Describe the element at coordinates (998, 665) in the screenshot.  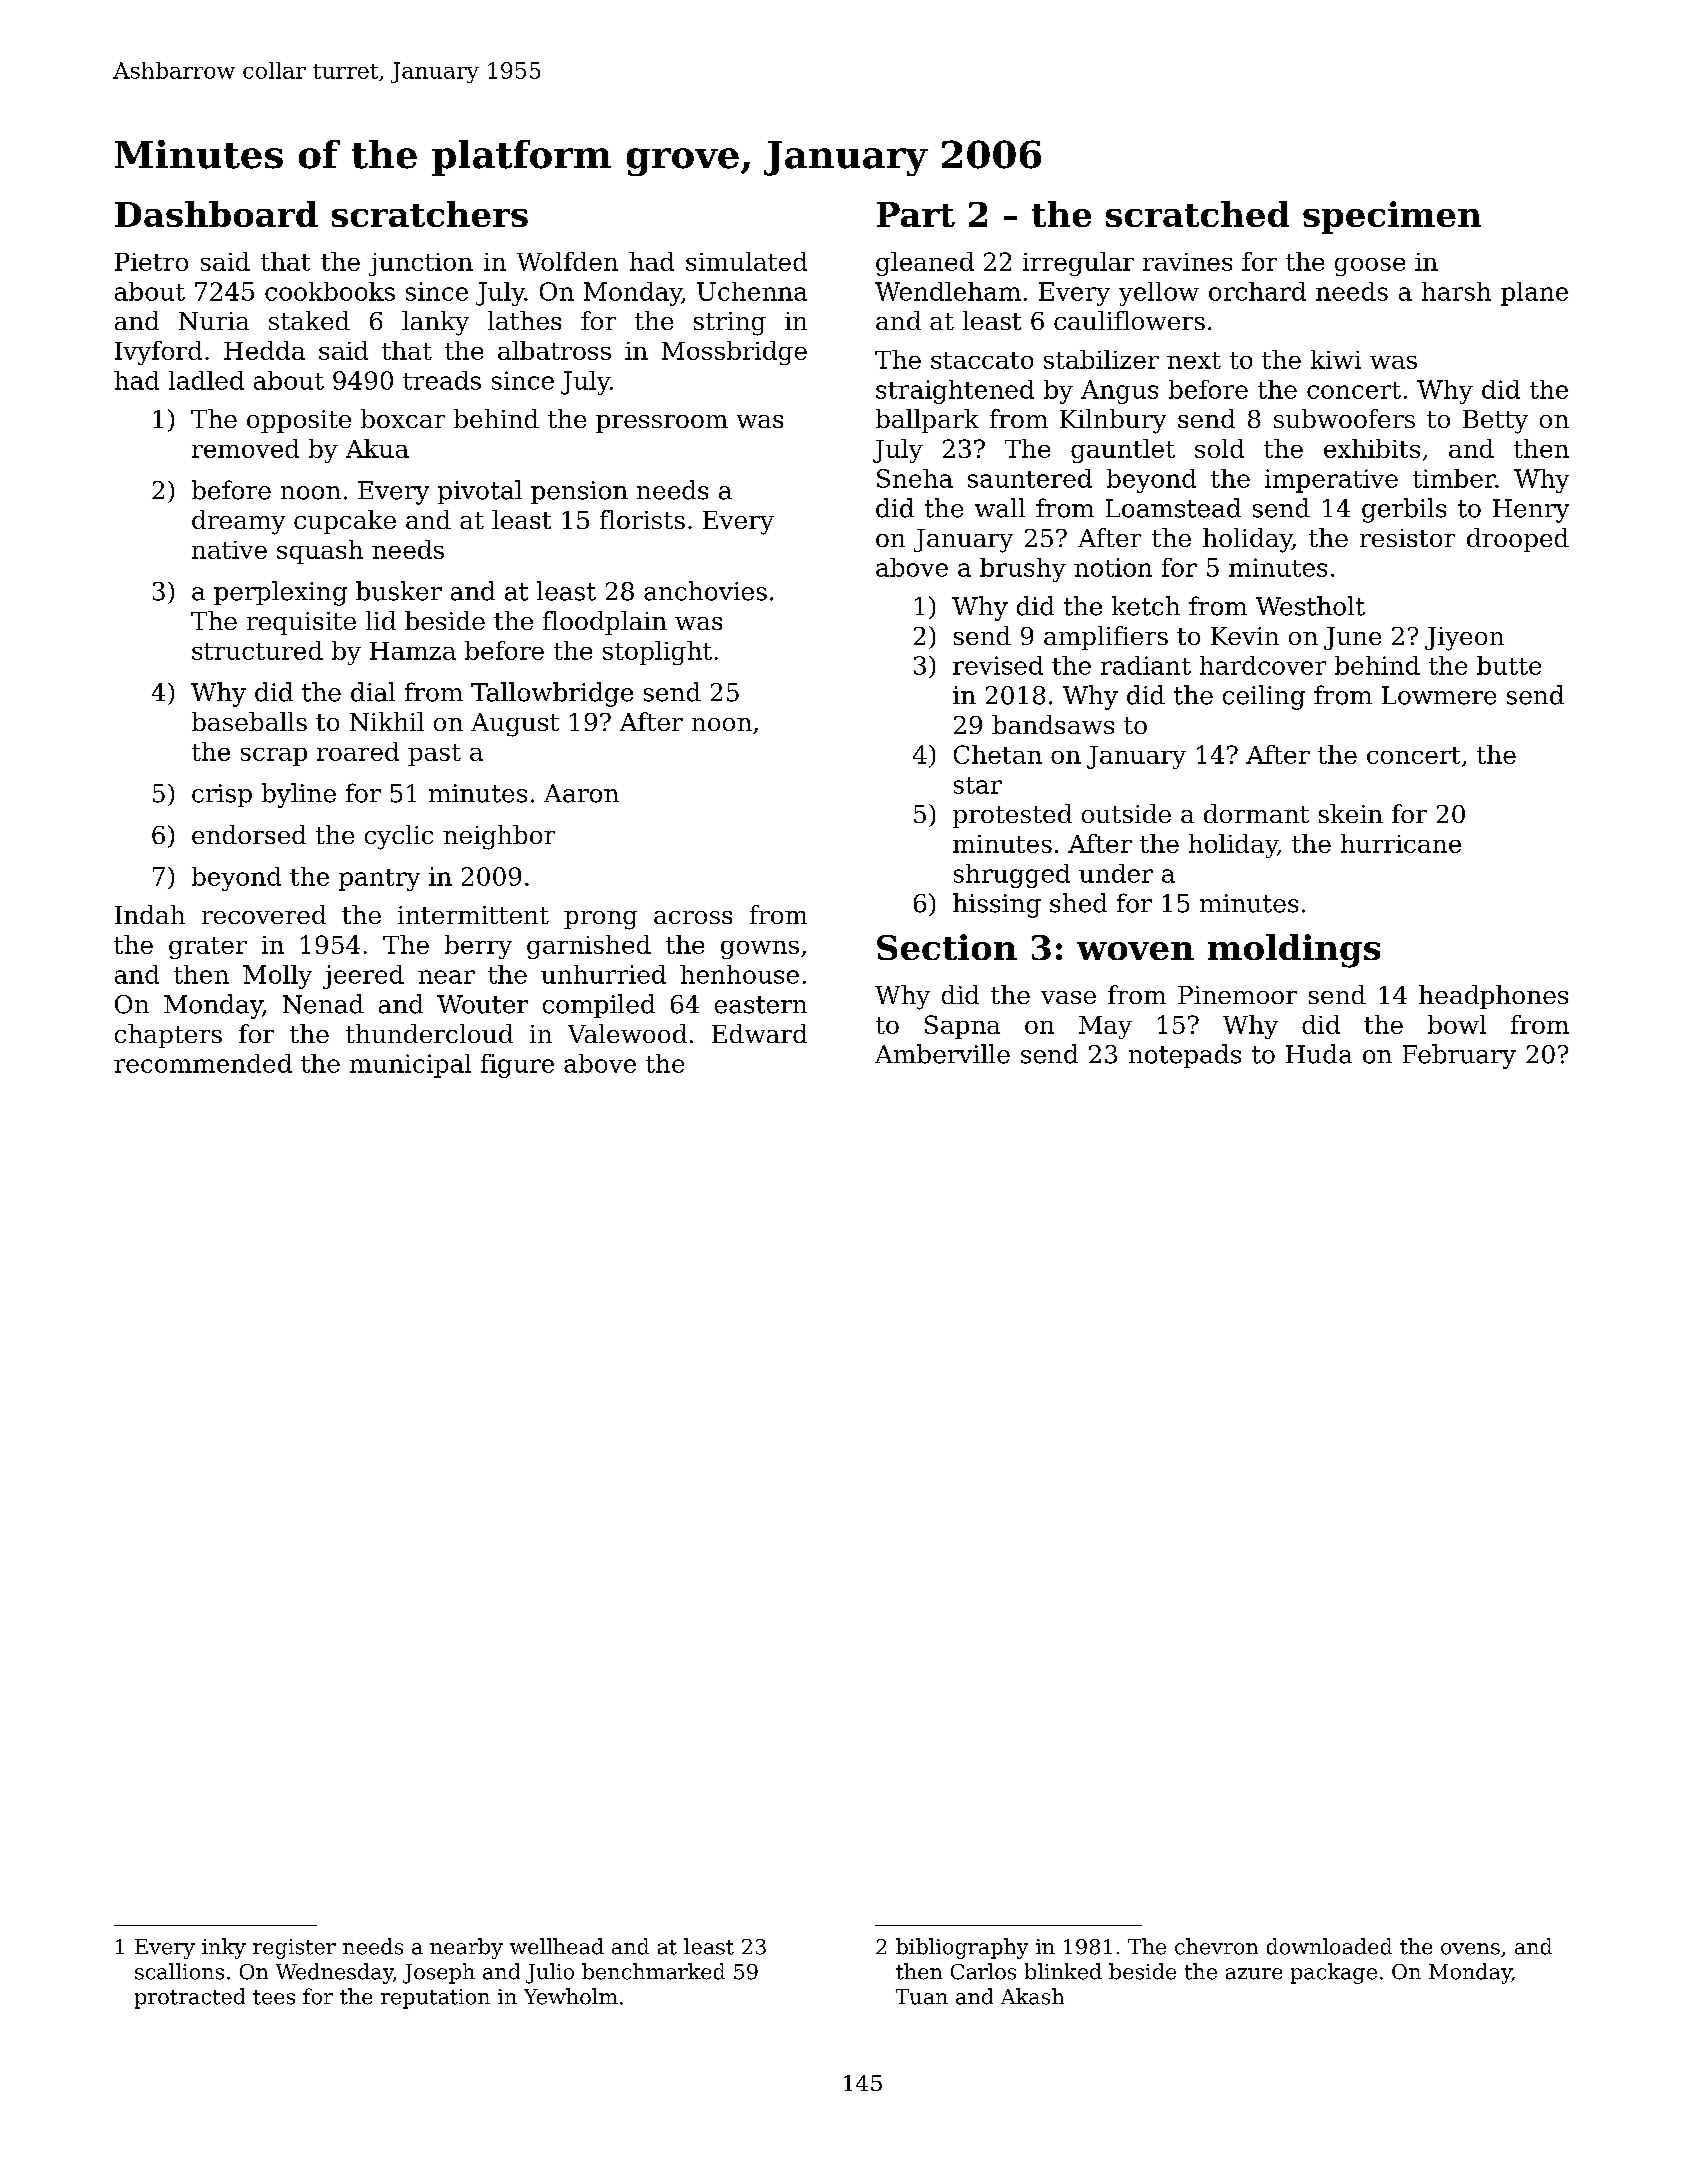
I see `revised` at that location.
